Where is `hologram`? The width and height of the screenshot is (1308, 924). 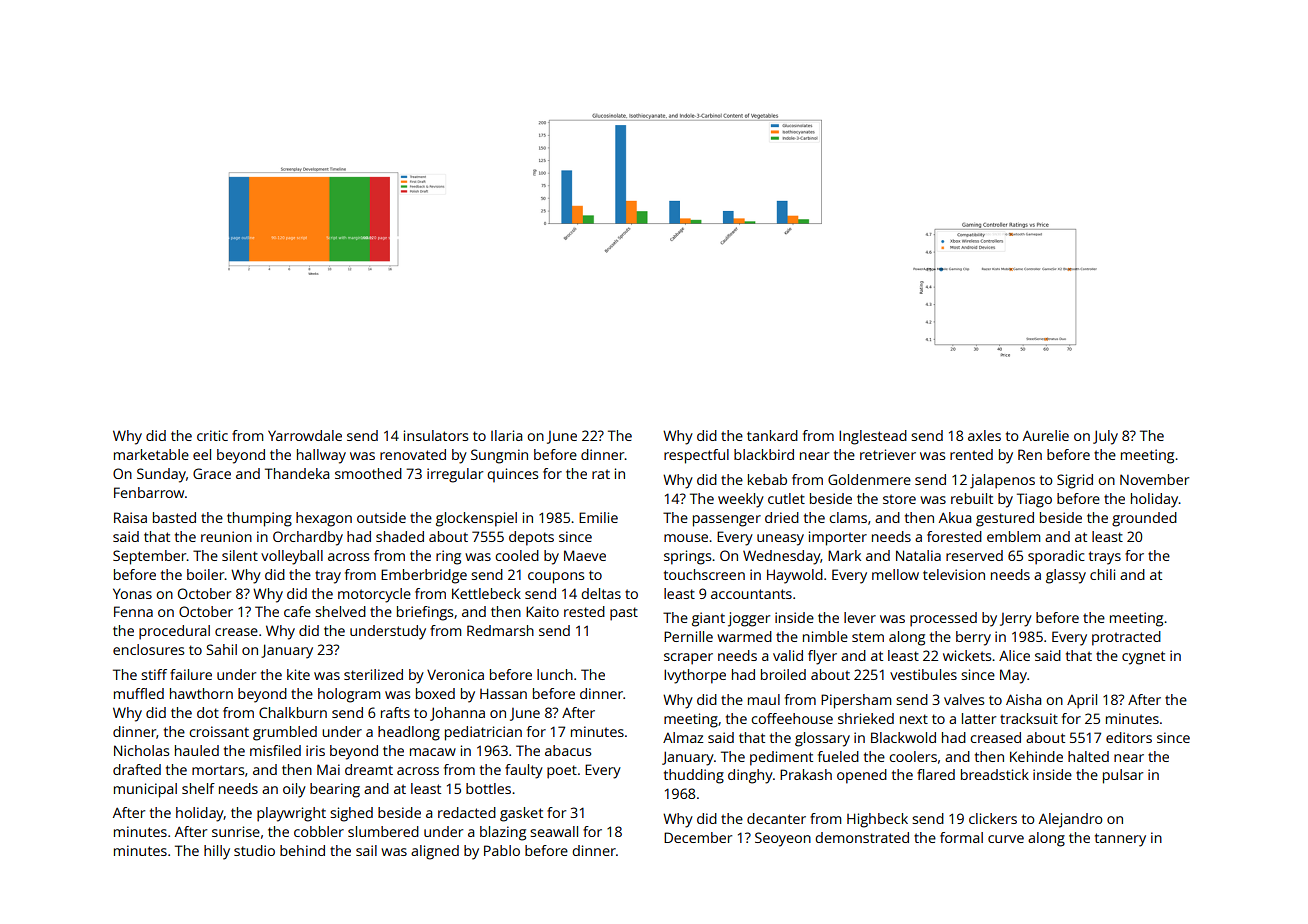
hologram is located at coordinates (349, 695).
